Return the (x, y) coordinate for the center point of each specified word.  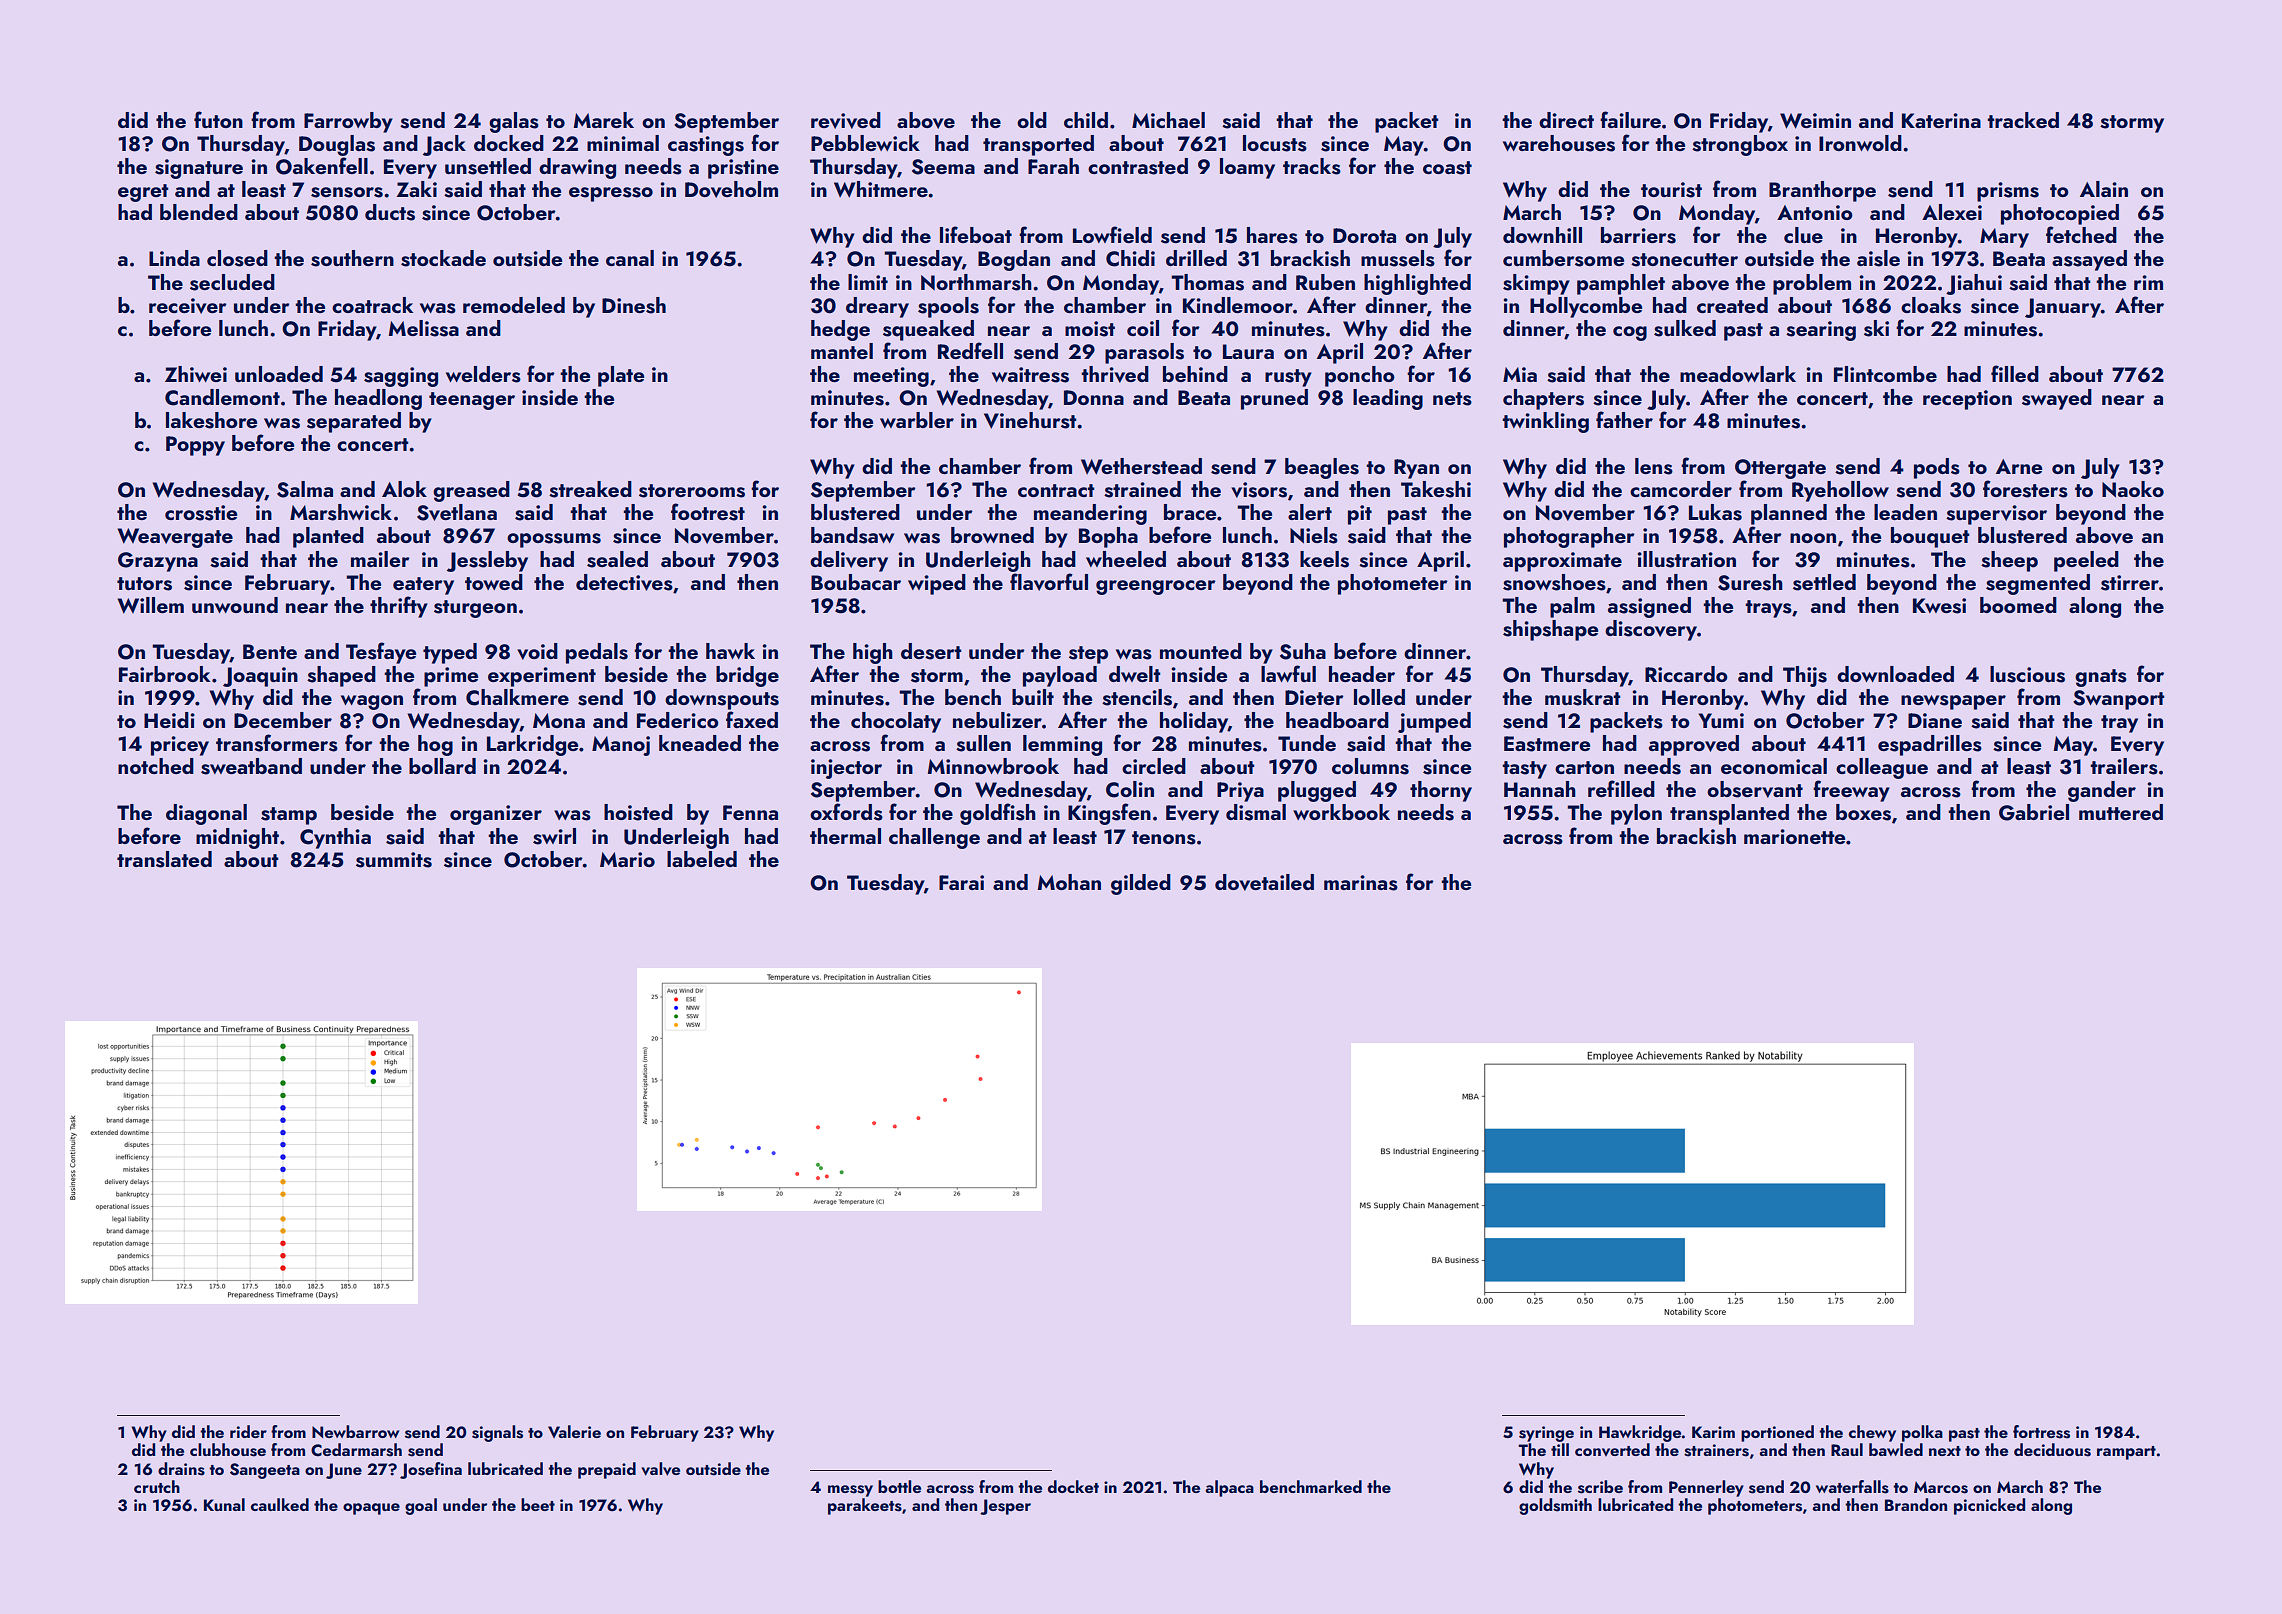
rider (248, 1431)
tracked (2023, 120)
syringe (1546, 1434)
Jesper (1005, 1507)
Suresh (1750, 582)
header (1362, 674)
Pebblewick (865, 143)
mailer (380, 559)
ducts (390, 212)
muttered (2121, 812)
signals (497, 1433)
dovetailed (1264, 882)
